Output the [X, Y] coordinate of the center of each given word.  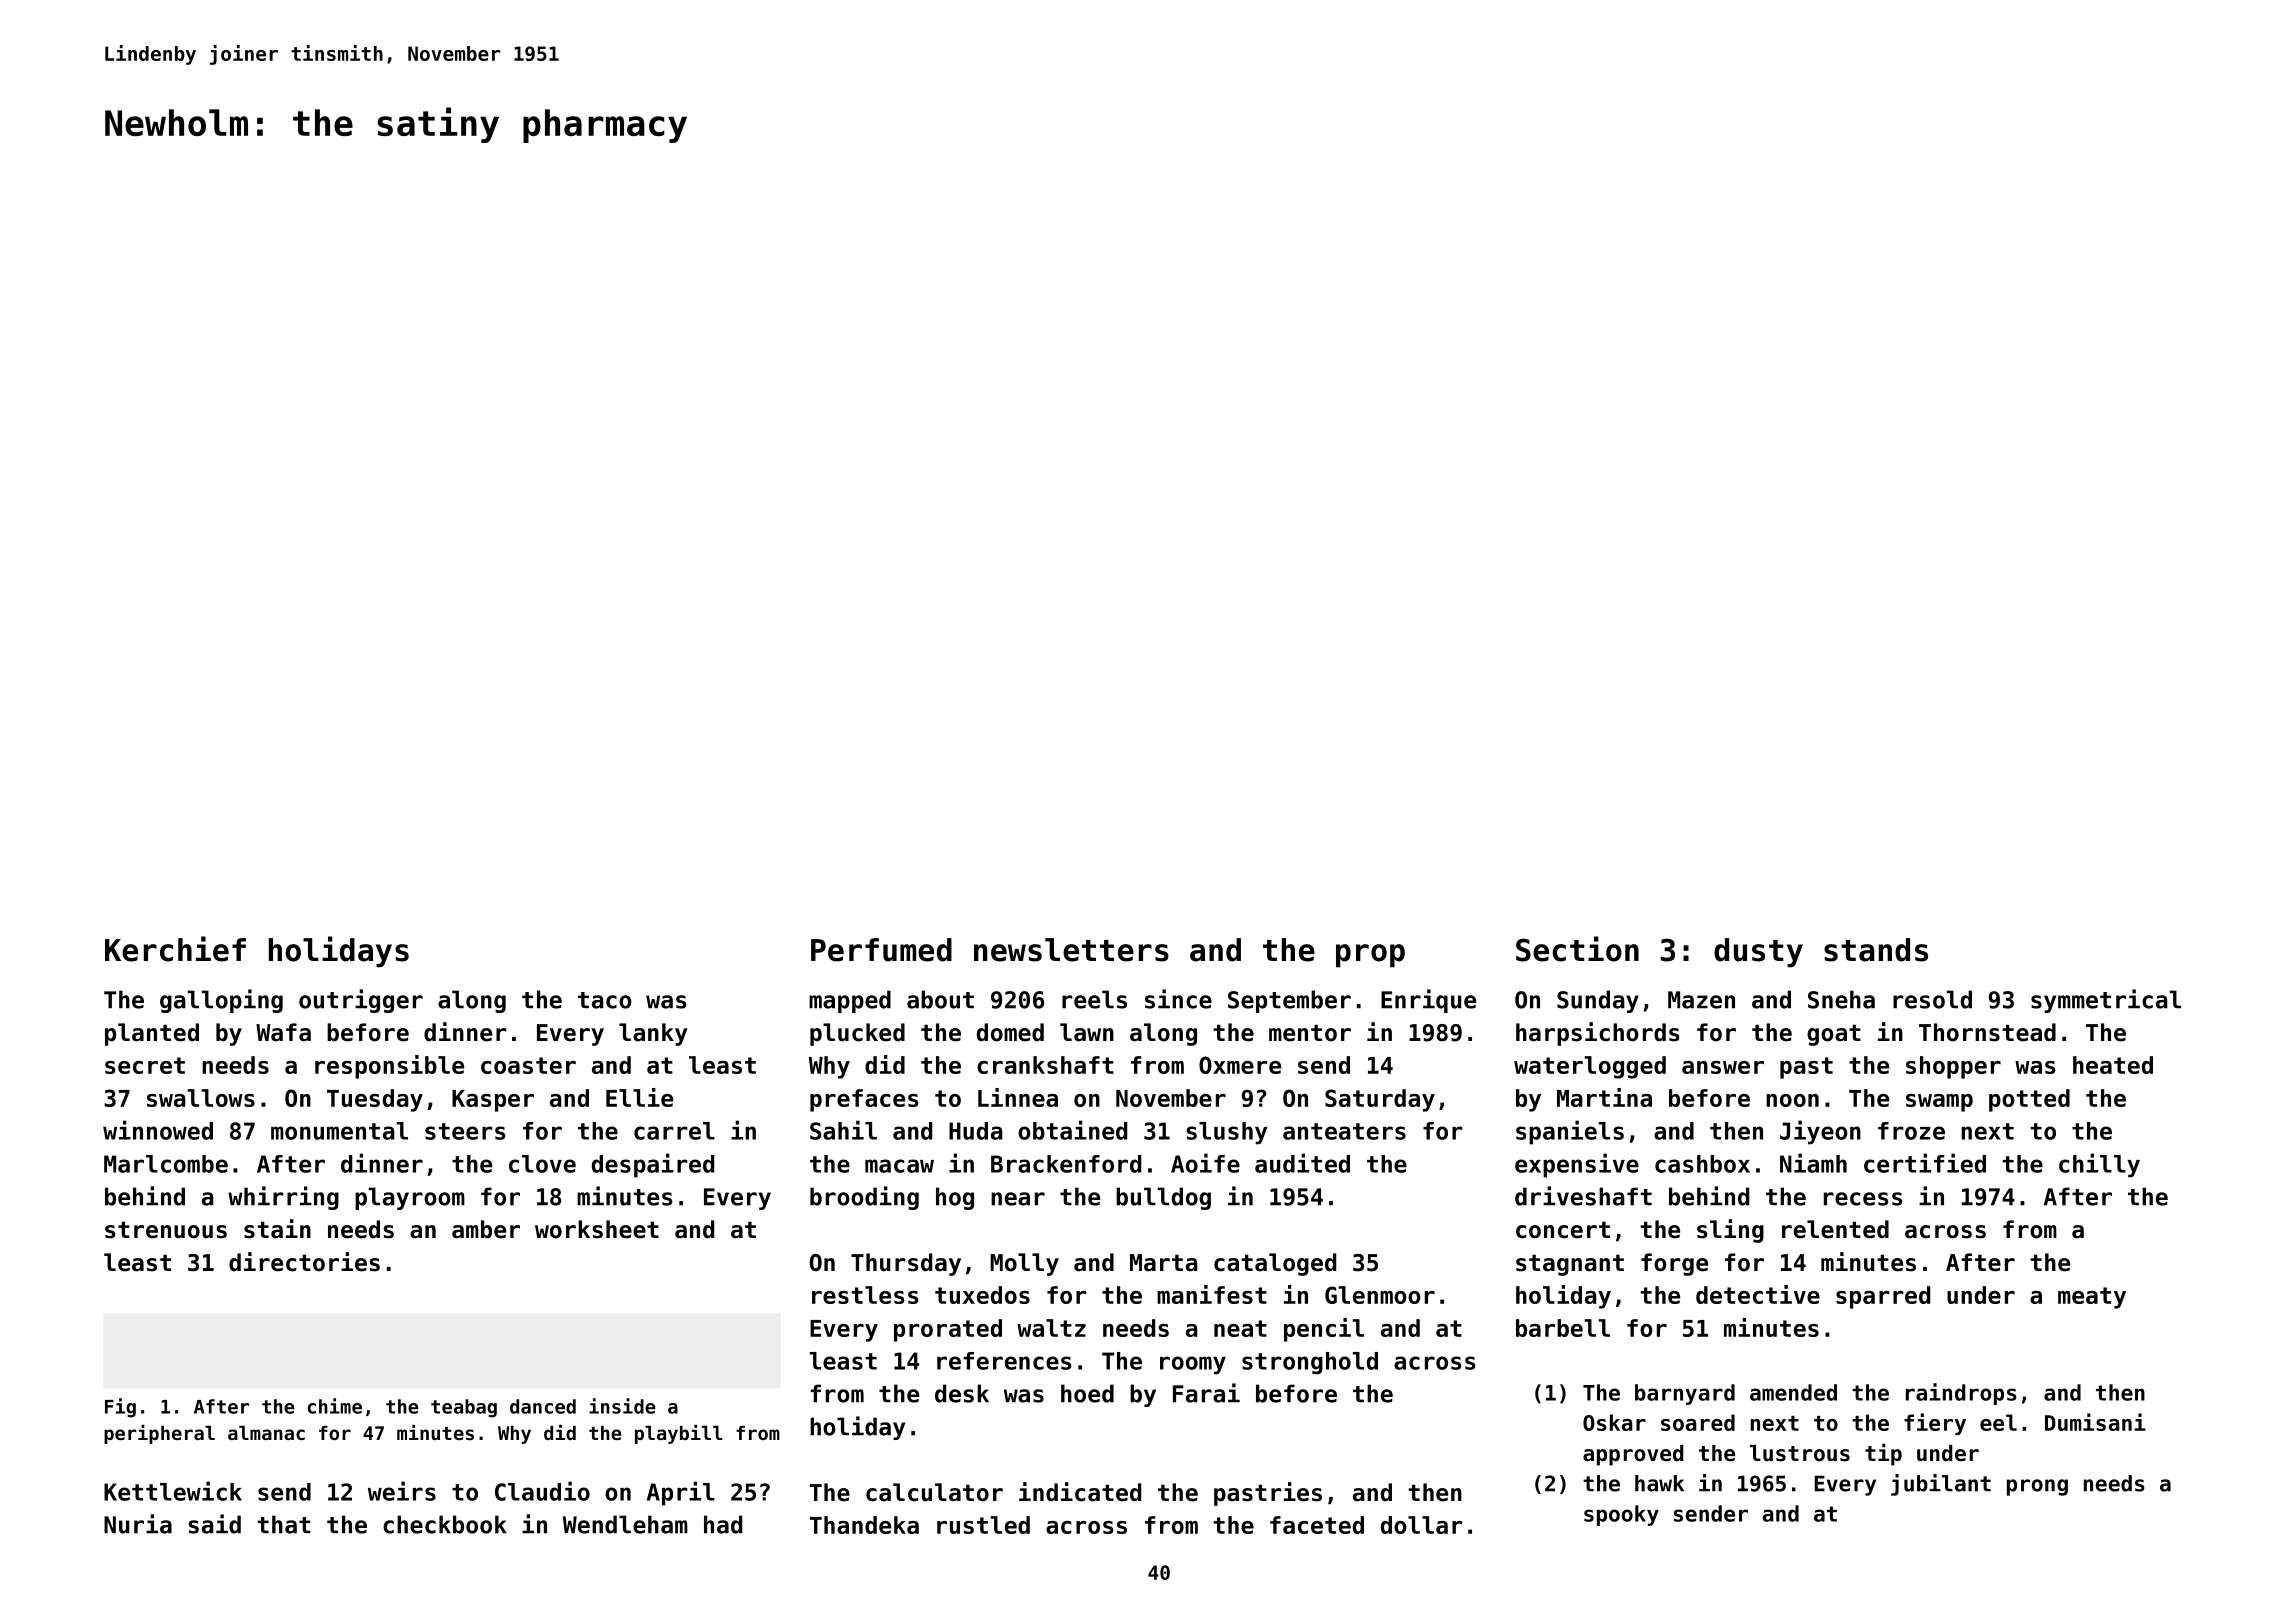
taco [605, 1000]
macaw [899, 1166]
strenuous [166, 1230]
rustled [983, 1525]
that [284, 1524]
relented [1835, 1229]
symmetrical [2106, 1001]
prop [1370, 956]
